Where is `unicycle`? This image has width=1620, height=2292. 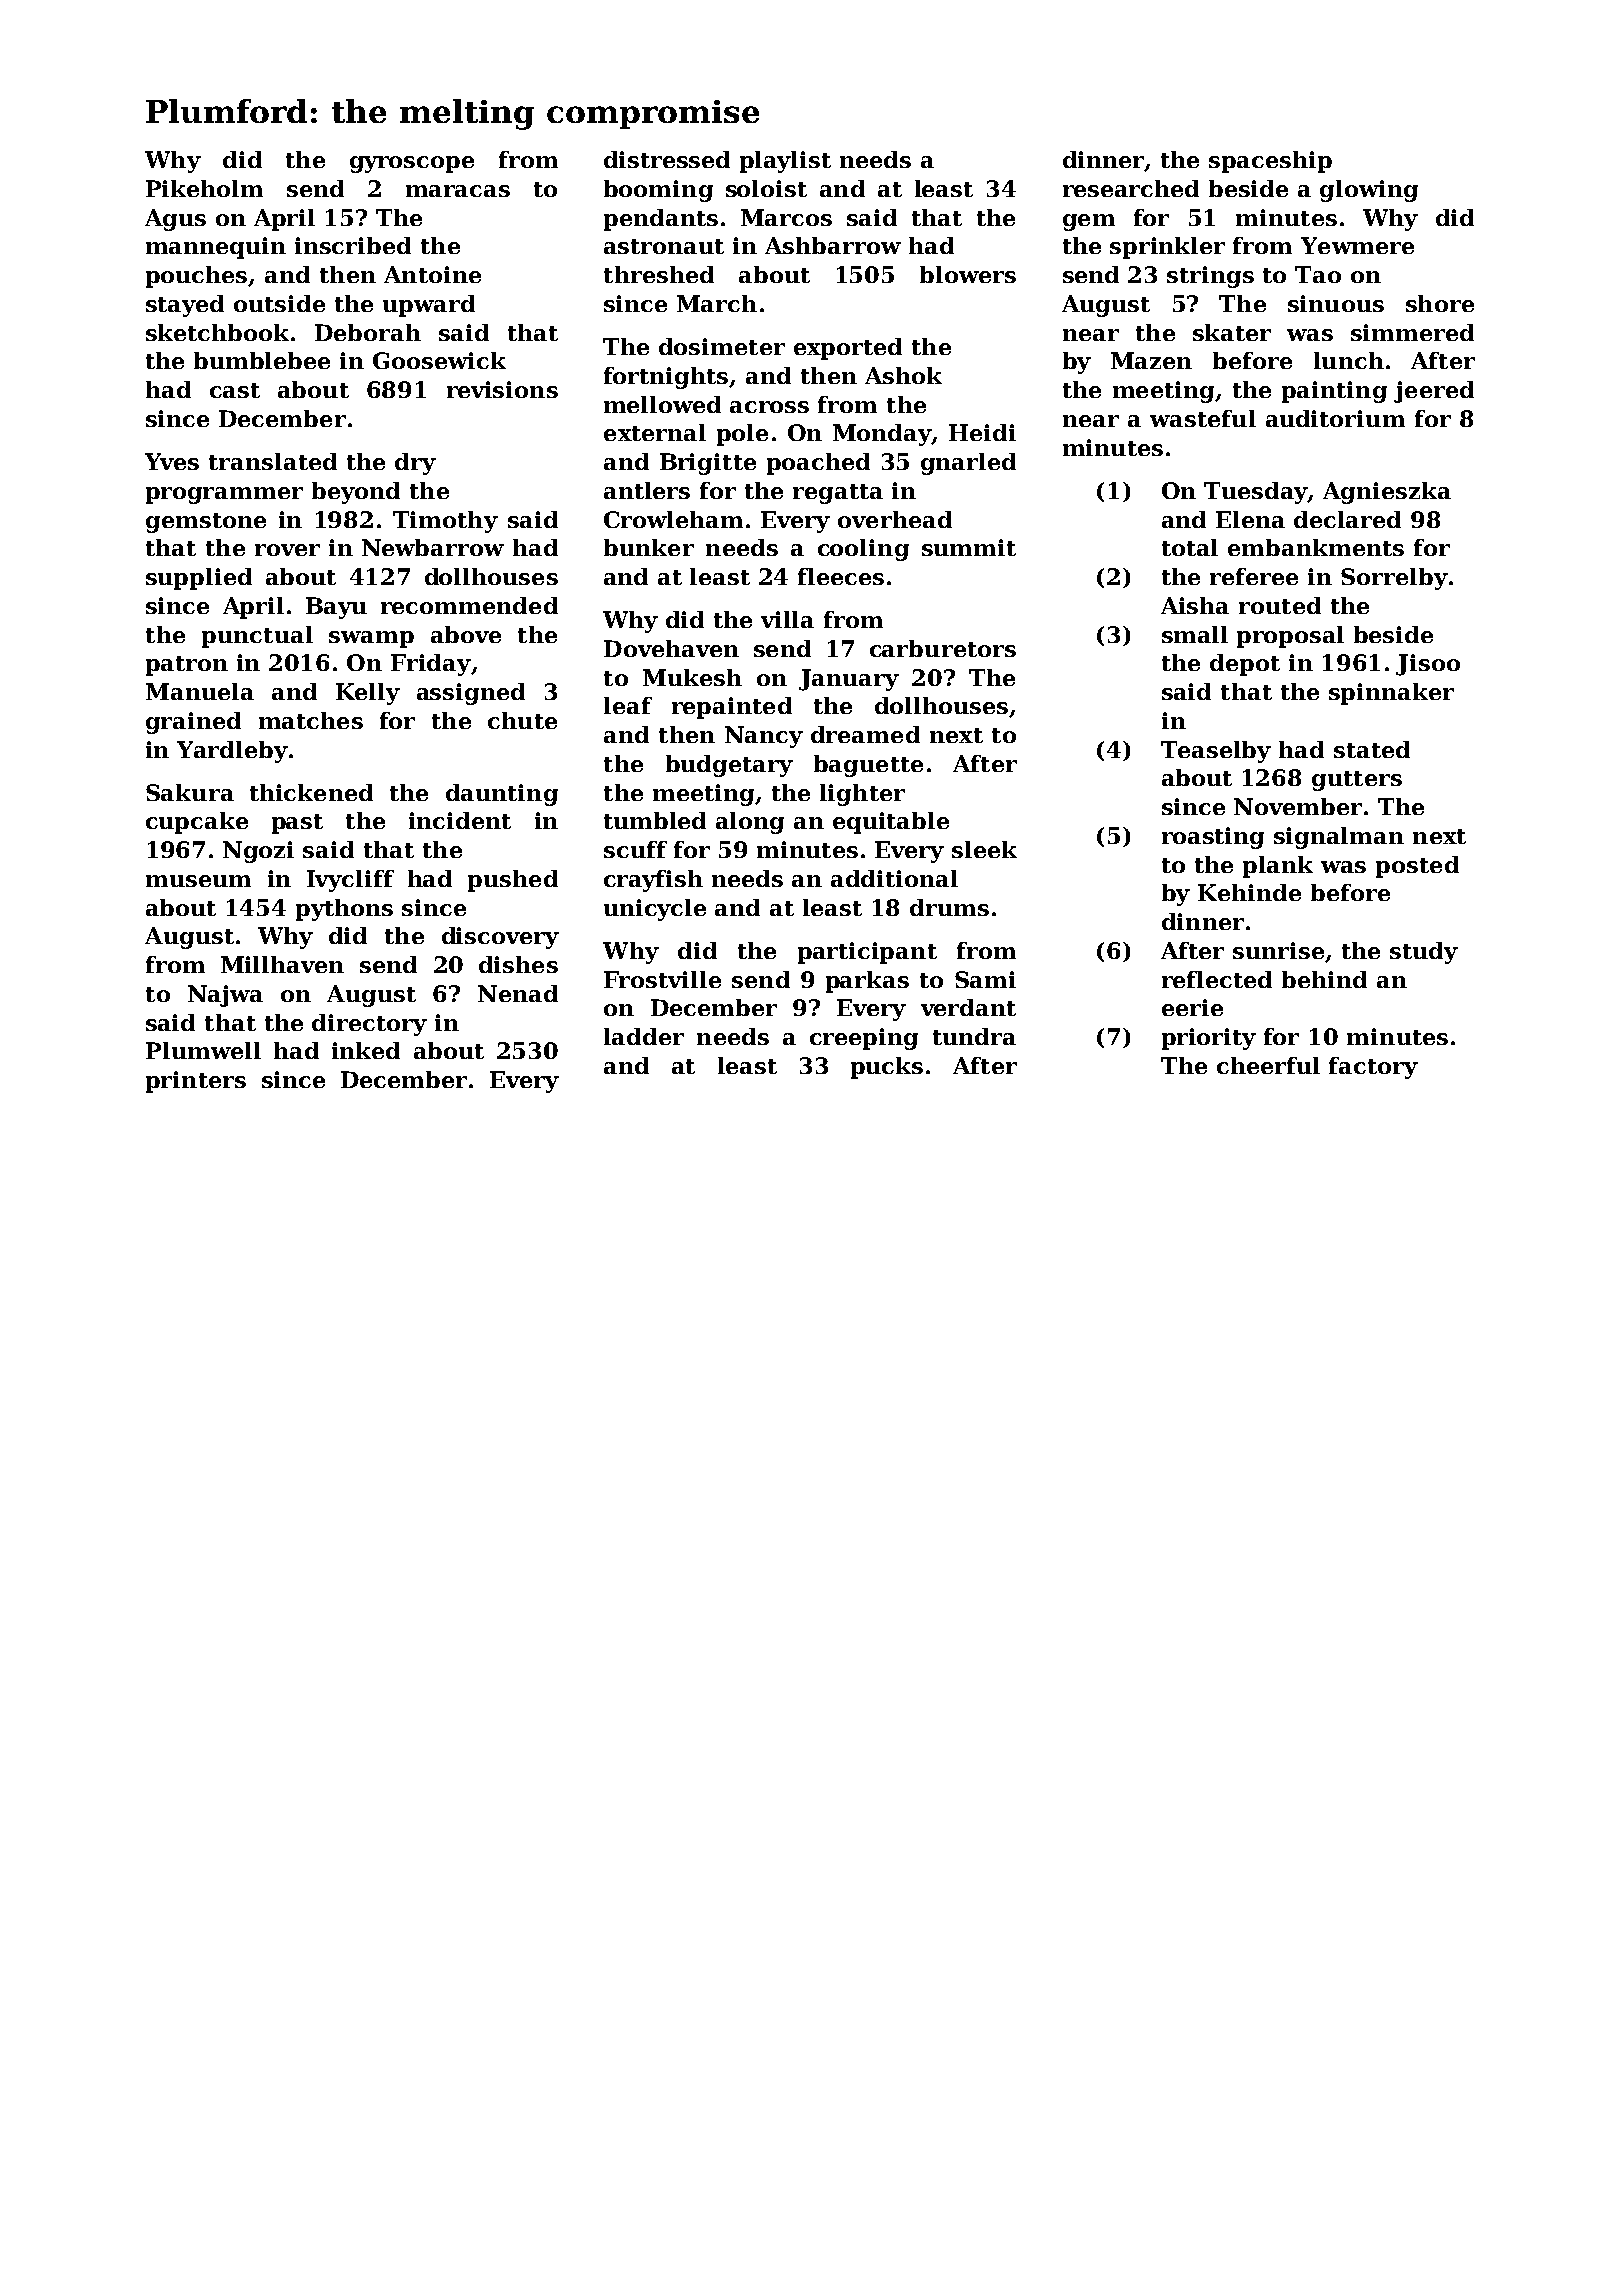
unicycle is located at coordinates (655, 910).
